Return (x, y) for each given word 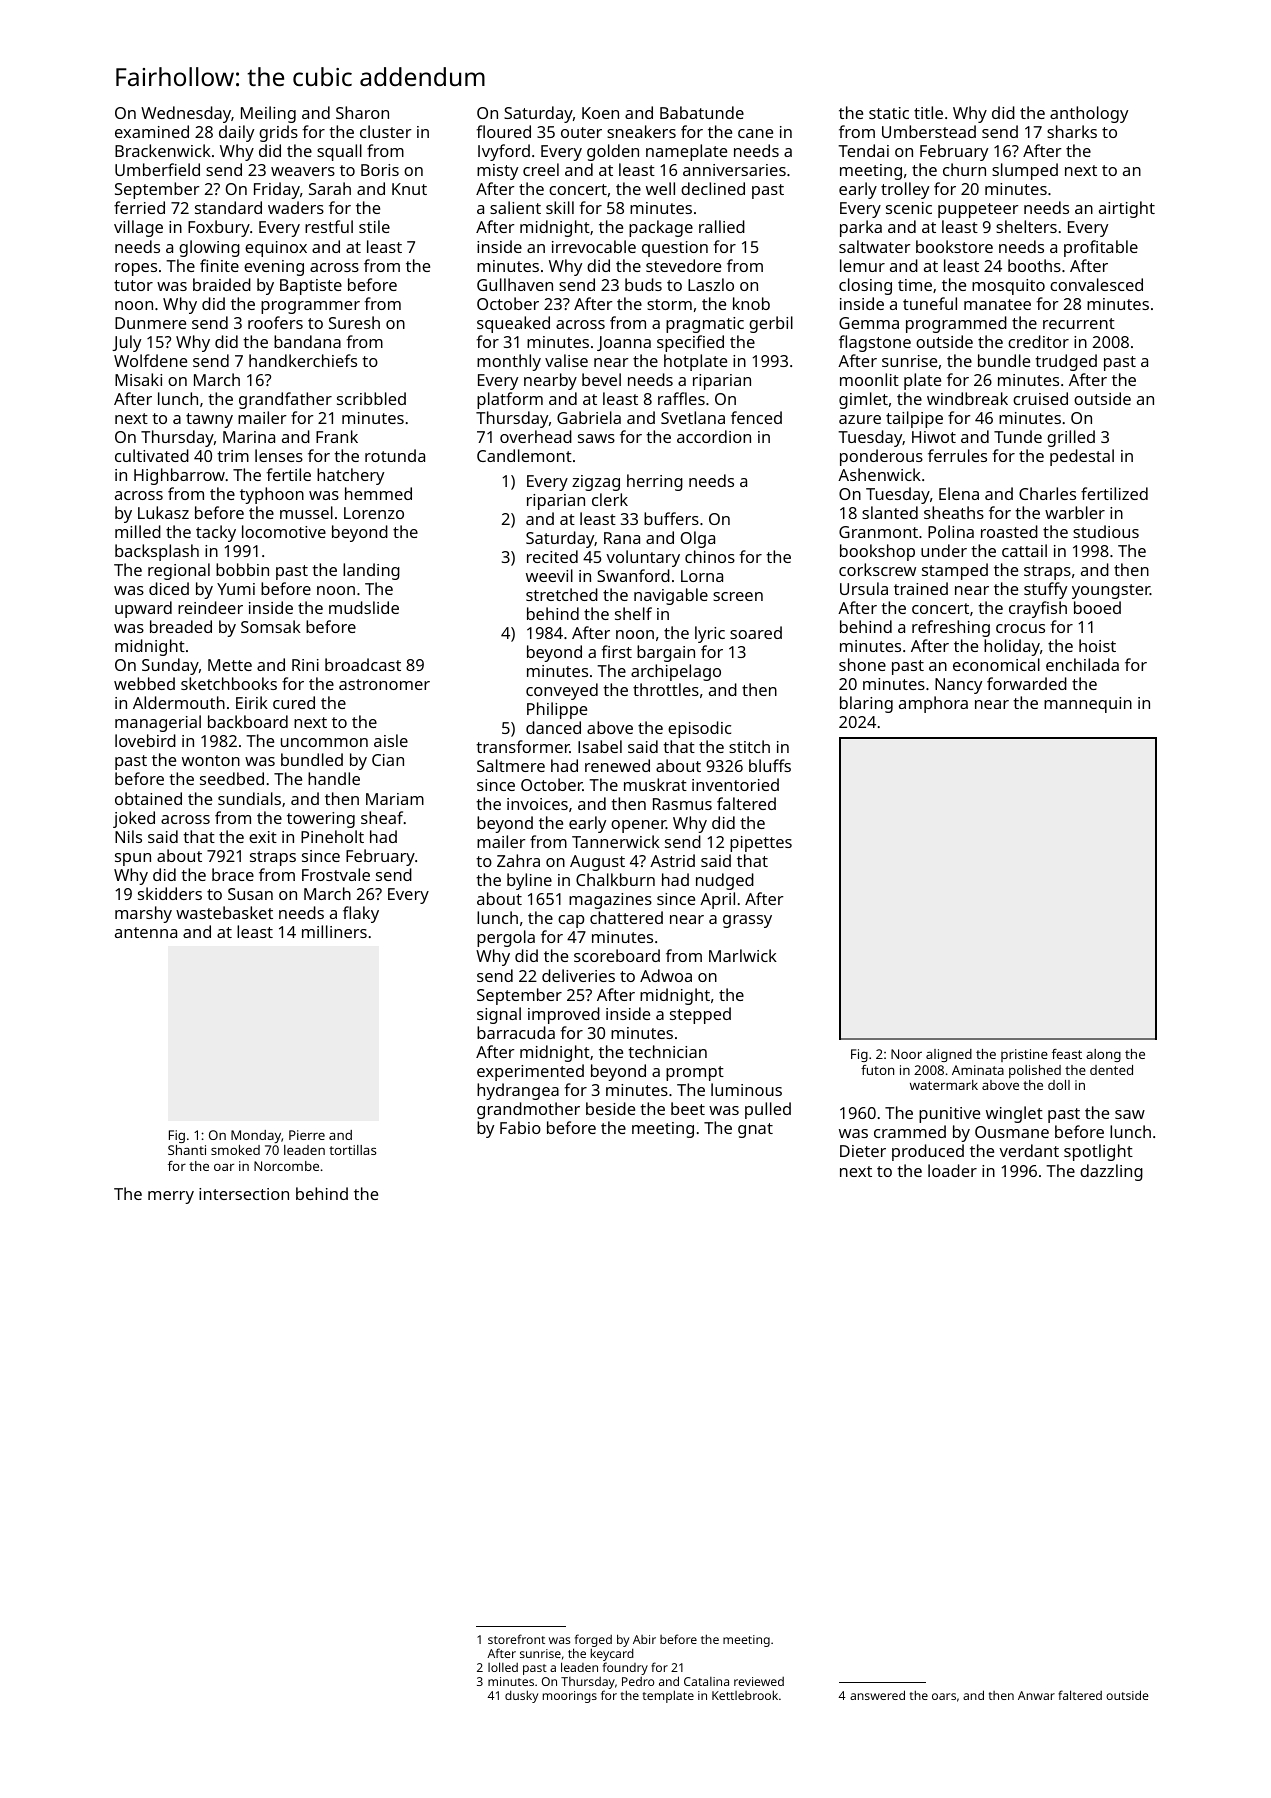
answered (877, 1695)
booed (1097, 607)
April (717, 900)
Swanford (633, 575)
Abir (644, 1639)
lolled (503, 1667)
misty (497, 172)
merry (171, 1197)
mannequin (1088, 705)
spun (133, 859)
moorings (570, 1697)
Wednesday (186, 114)
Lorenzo (374, 513)
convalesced (1096, 284)
